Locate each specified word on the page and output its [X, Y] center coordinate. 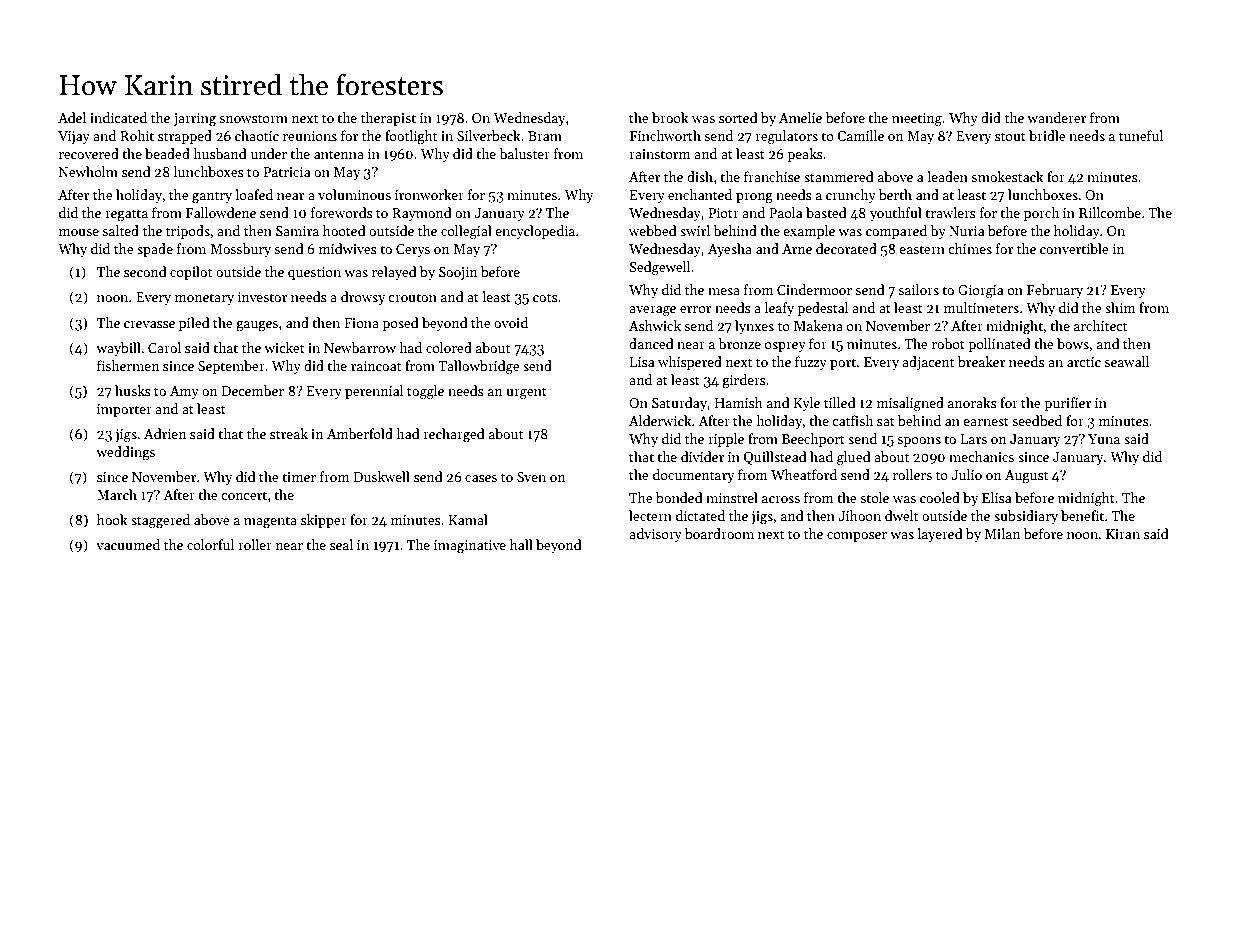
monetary [204, 299]
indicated [118, 117]
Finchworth [665, 135]
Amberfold [360, 433]
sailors [918, 289]
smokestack [1007, 176]
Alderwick [660, 420]
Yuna [1104, 439]
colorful [210, 544]
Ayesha [730, 250]
